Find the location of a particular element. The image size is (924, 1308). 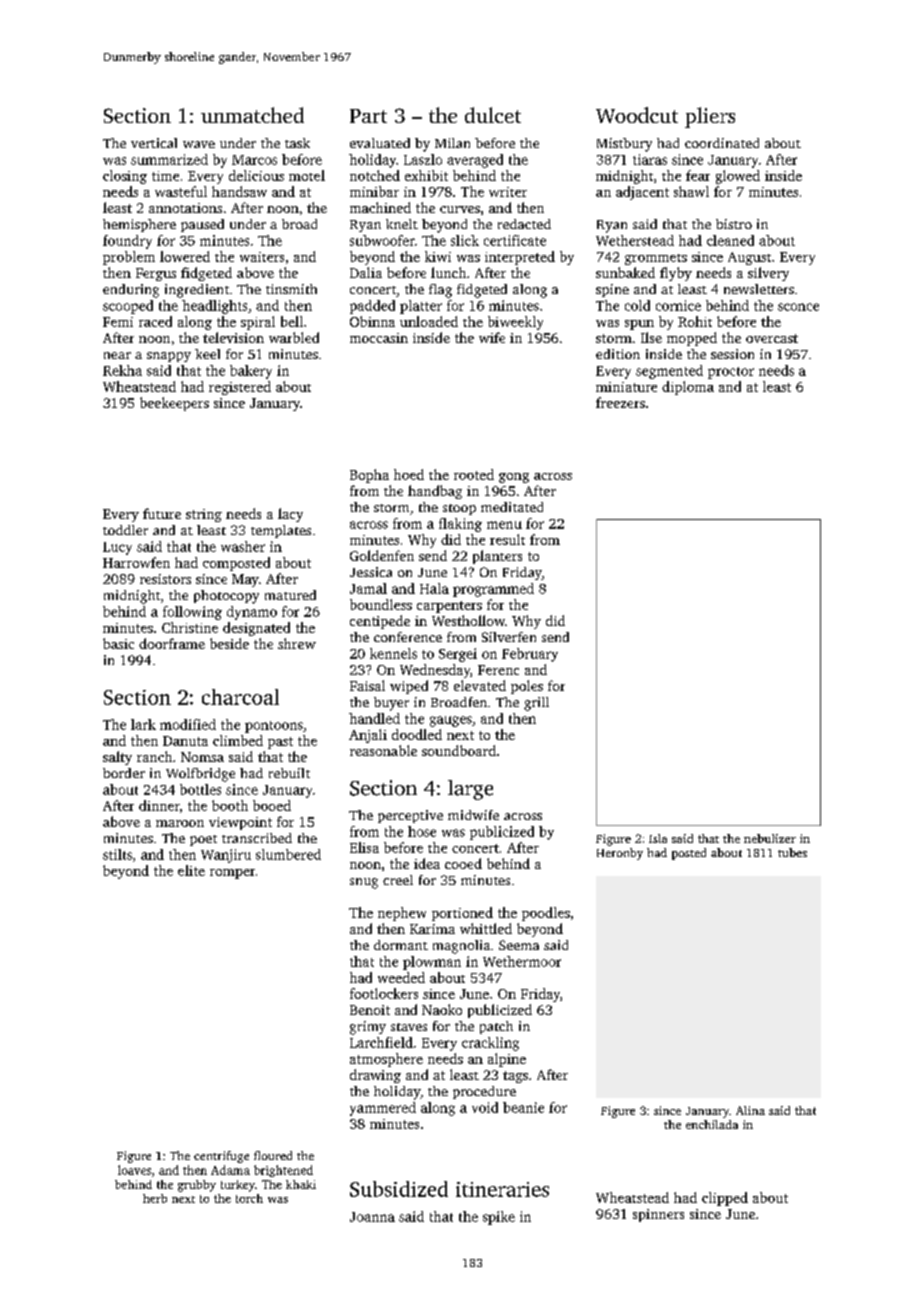

pliers is located at coordinates (710, 117).
